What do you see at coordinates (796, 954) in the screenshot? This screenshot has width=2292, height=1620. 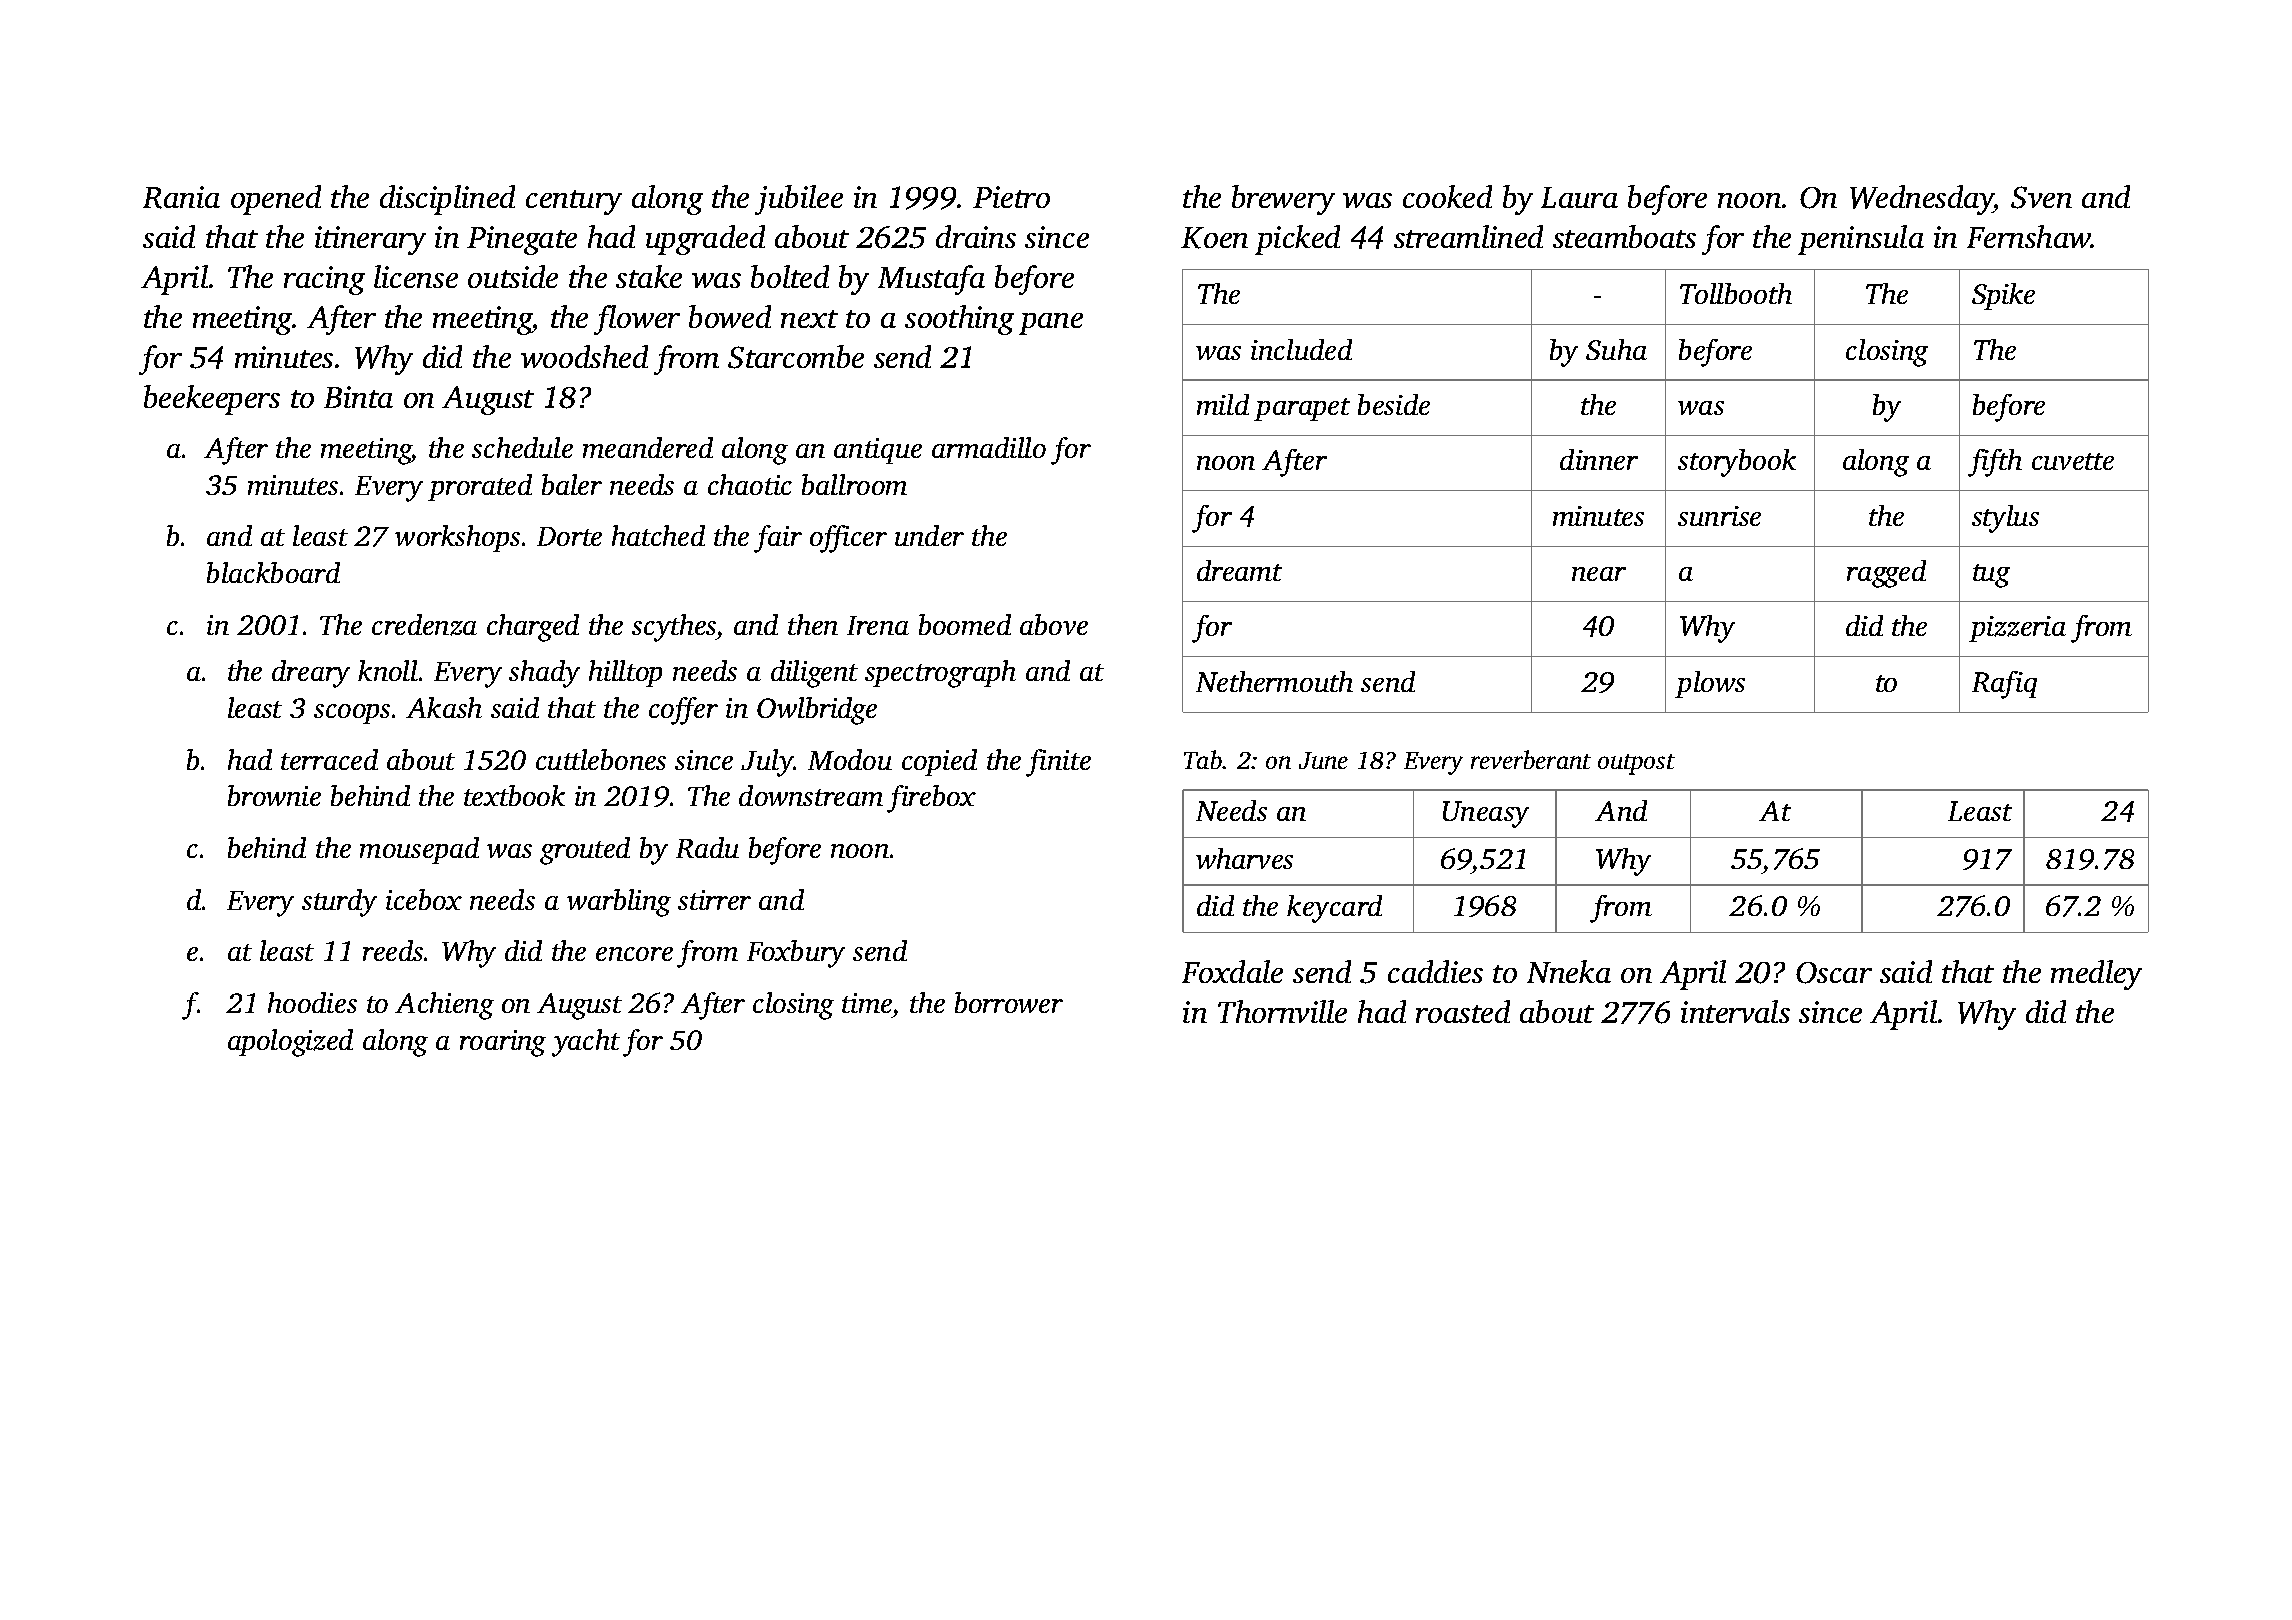 I see `Foxbury` at bounding box center [796, 954].
